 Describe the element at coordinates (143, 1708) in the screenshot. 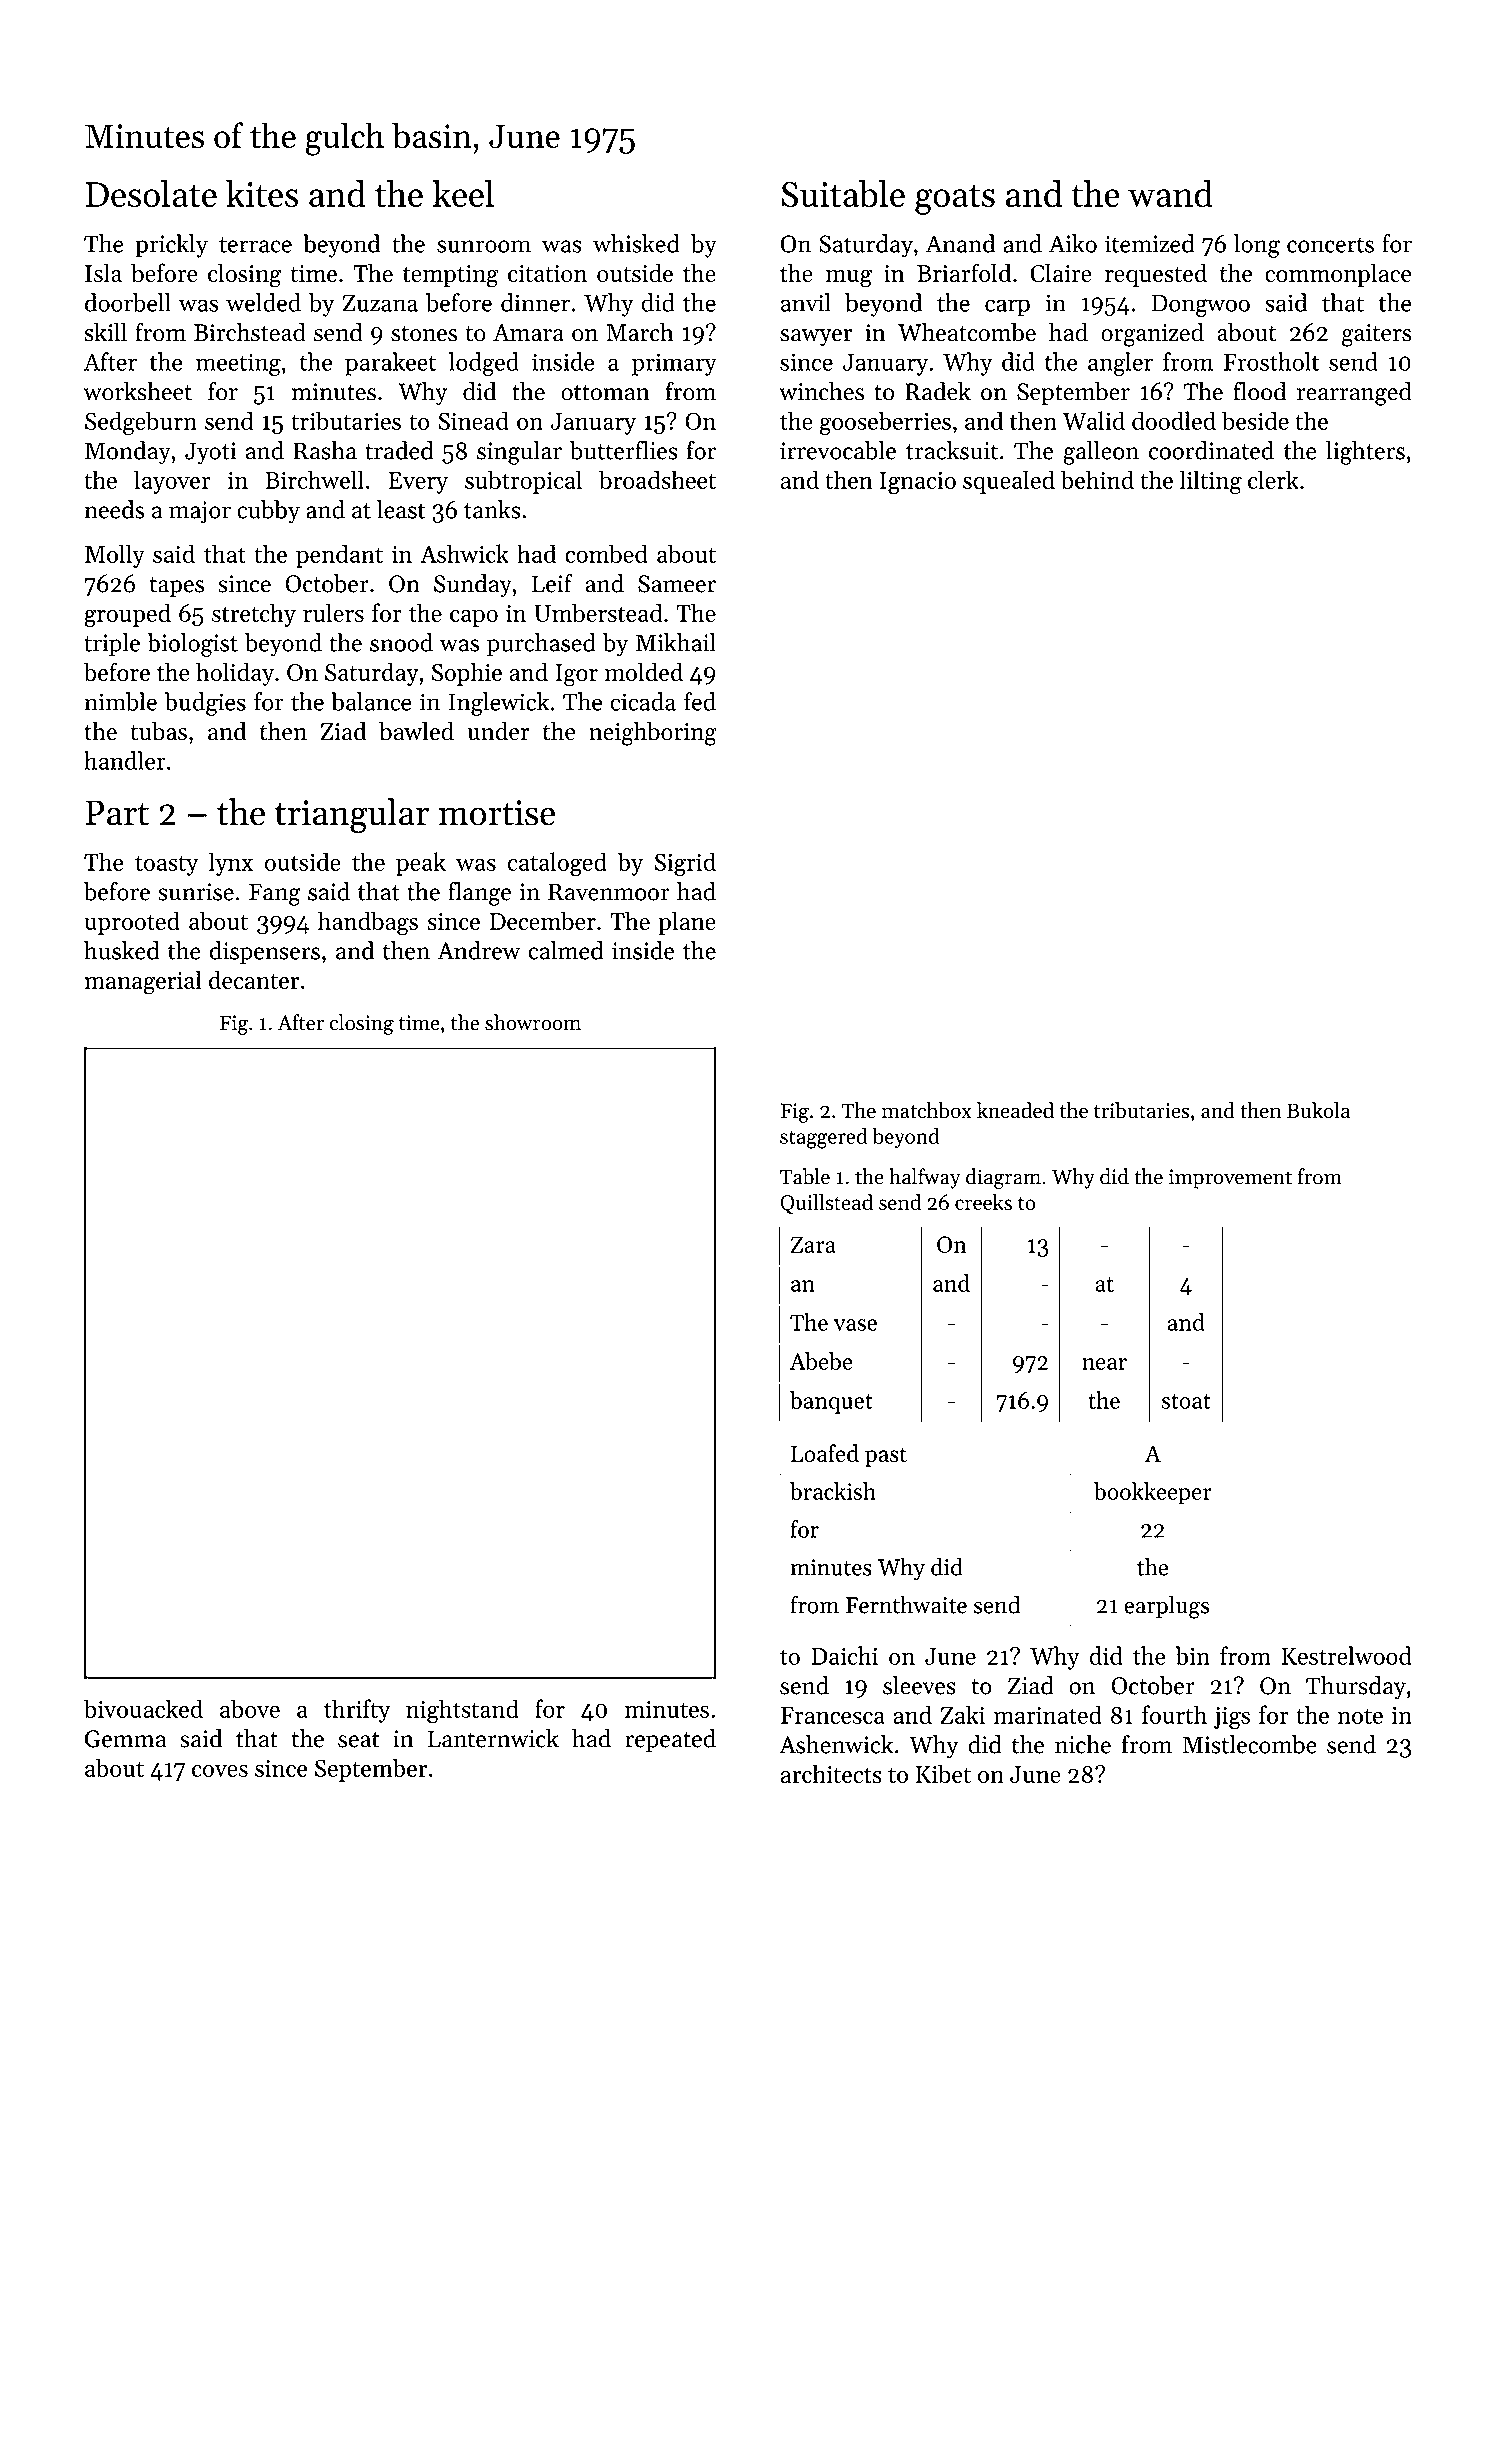

I see `bivouacked` at that location.
